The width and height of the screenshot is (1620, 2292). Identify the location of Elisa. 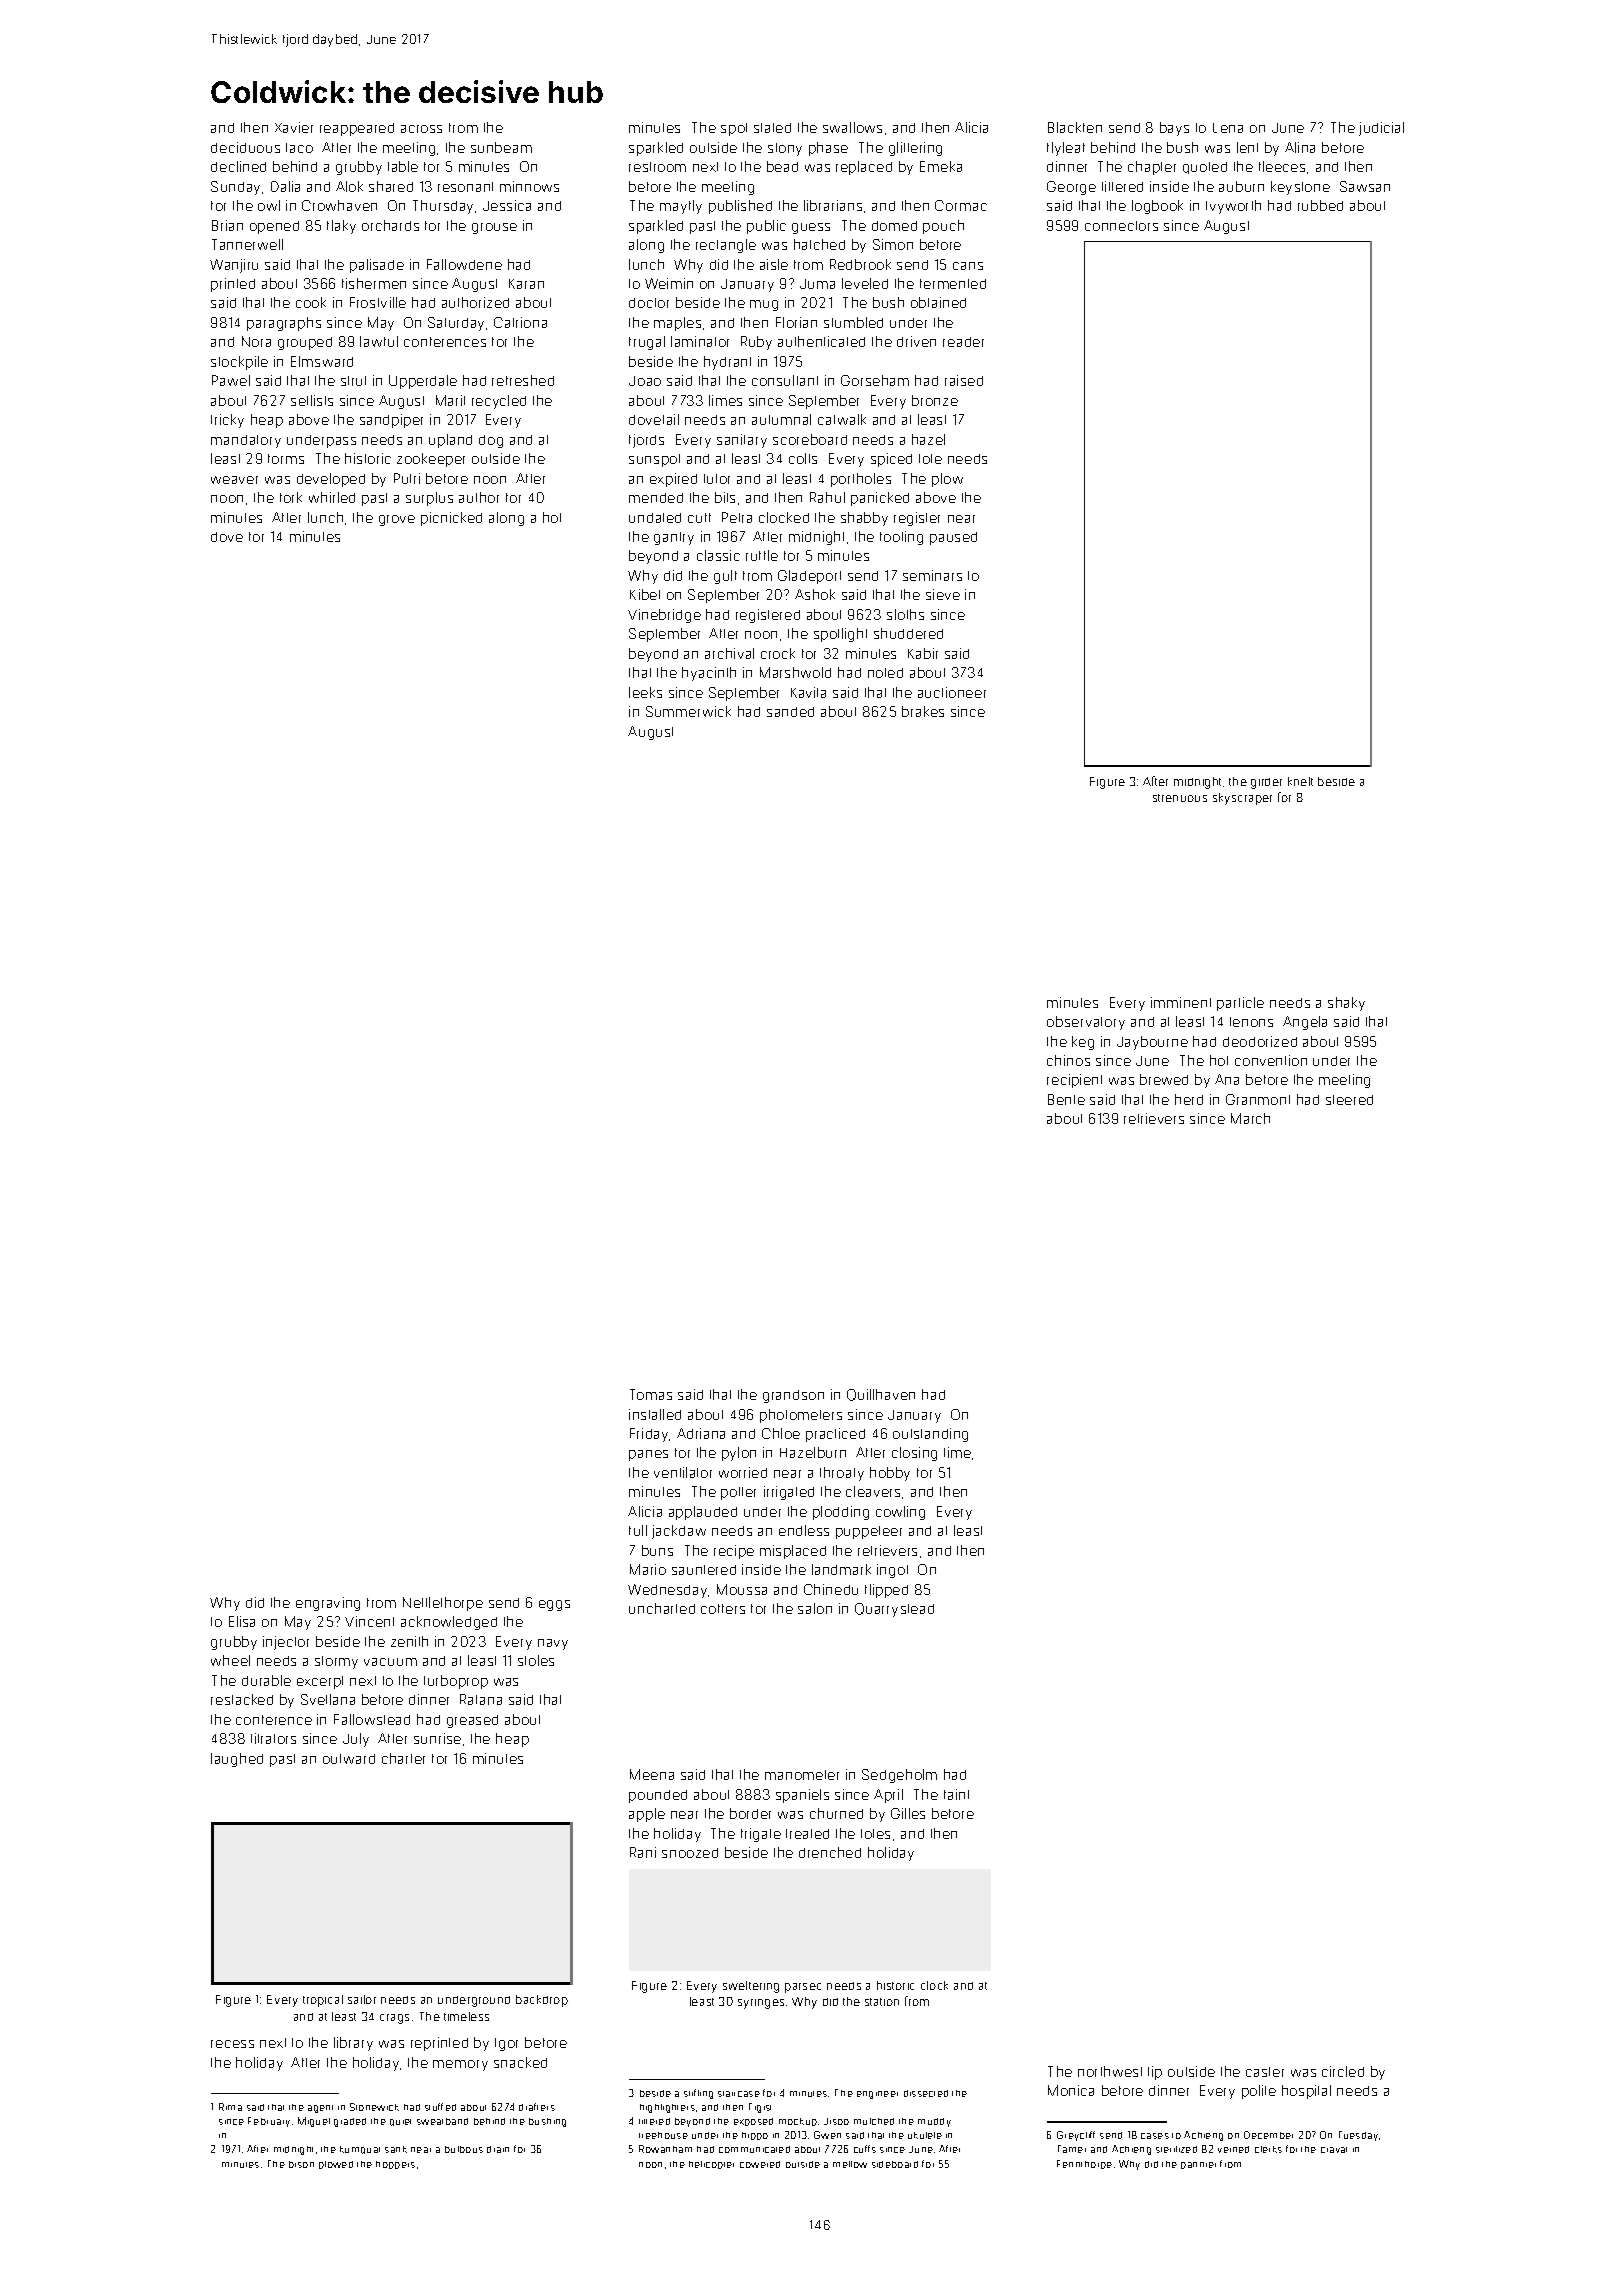
(242, 1621).
